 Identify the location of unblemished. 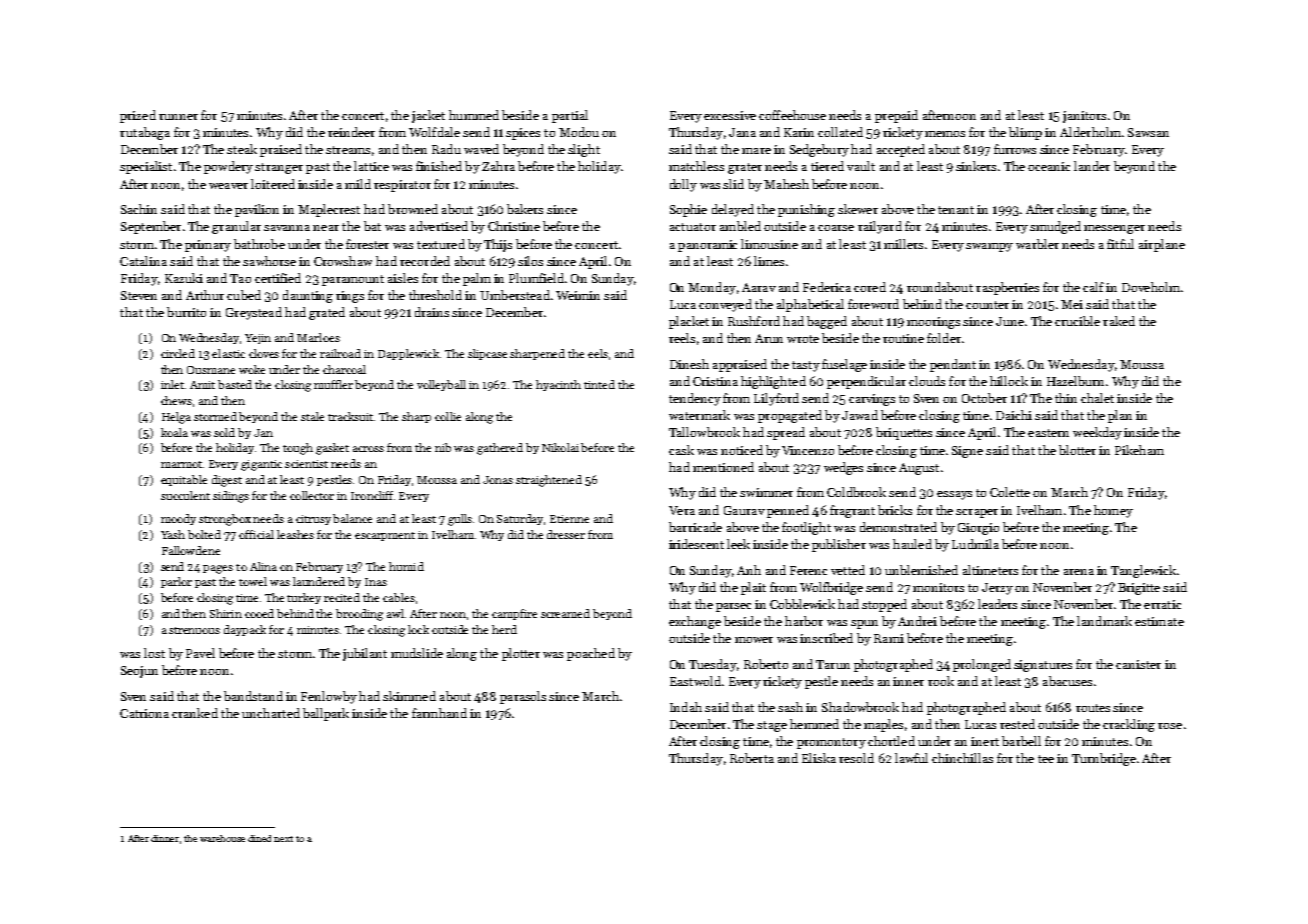
(921, 570).
